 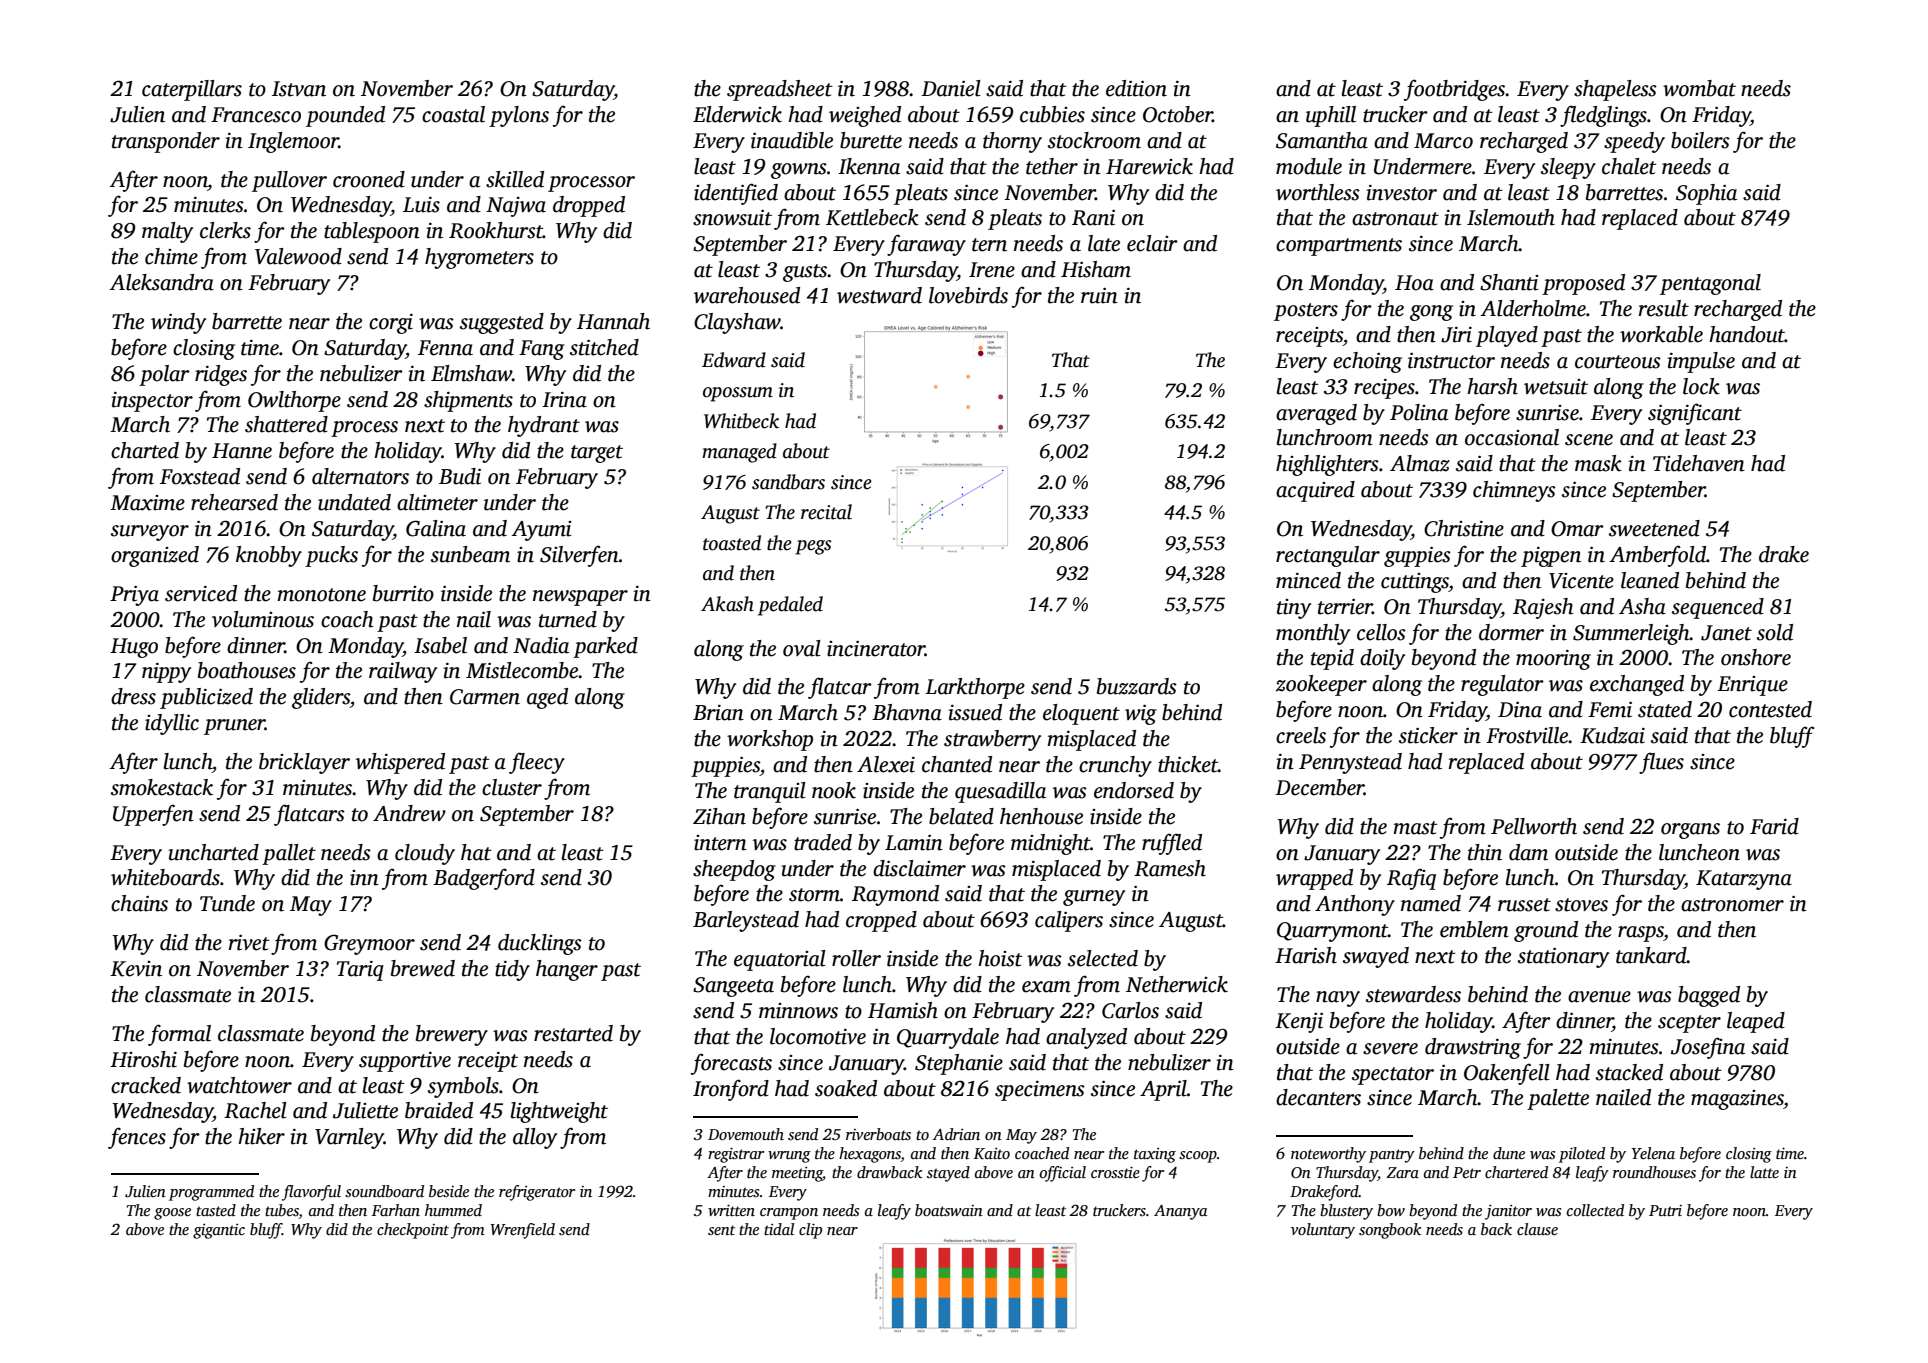 I want to click on Rajesh, so click(x=1543, y=608).
